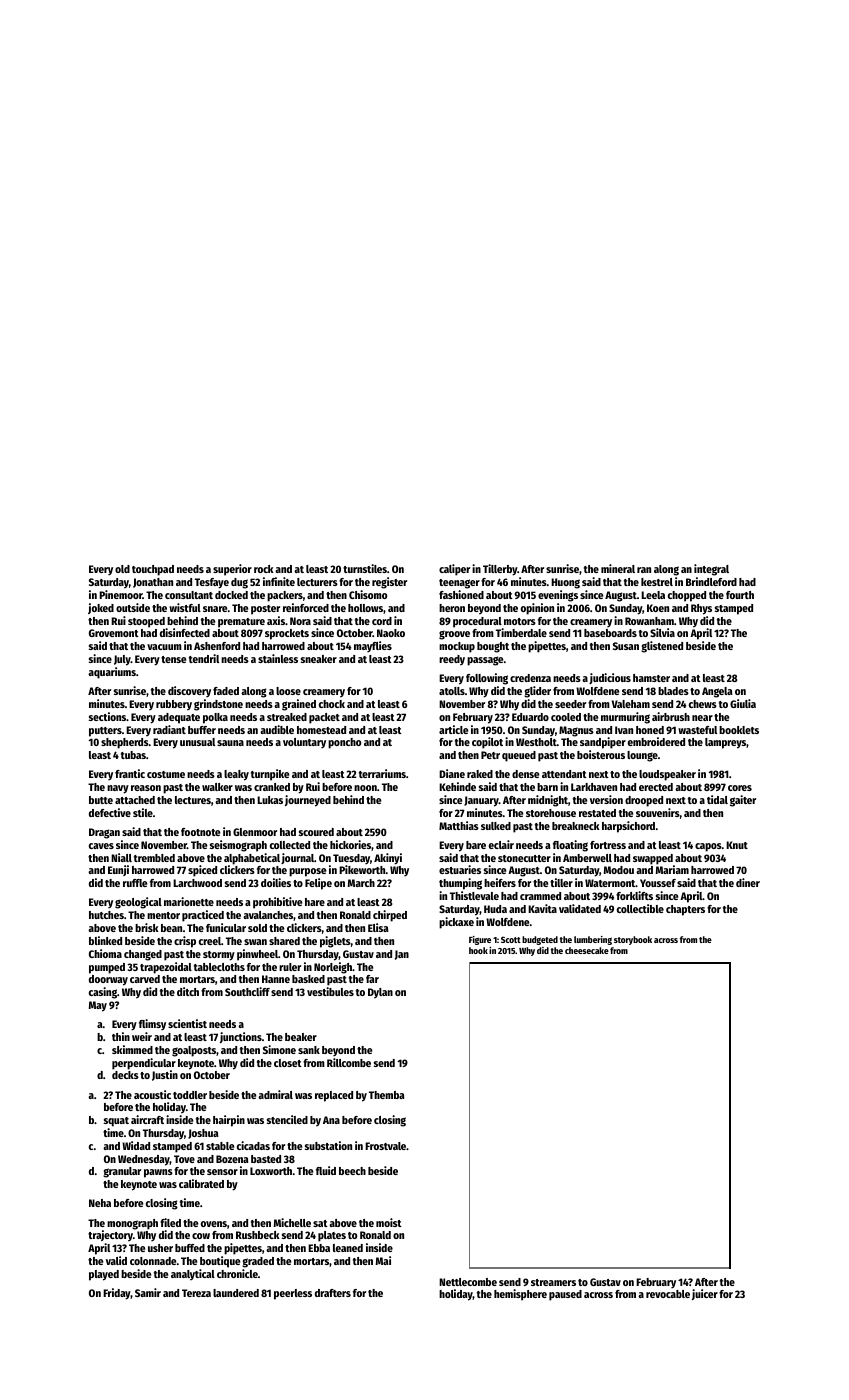 The image size is (849, 1400). What do you see at coordinates (461, 594) in the screenshot?
I see `fashioned` at bounding box center [461, 594].
